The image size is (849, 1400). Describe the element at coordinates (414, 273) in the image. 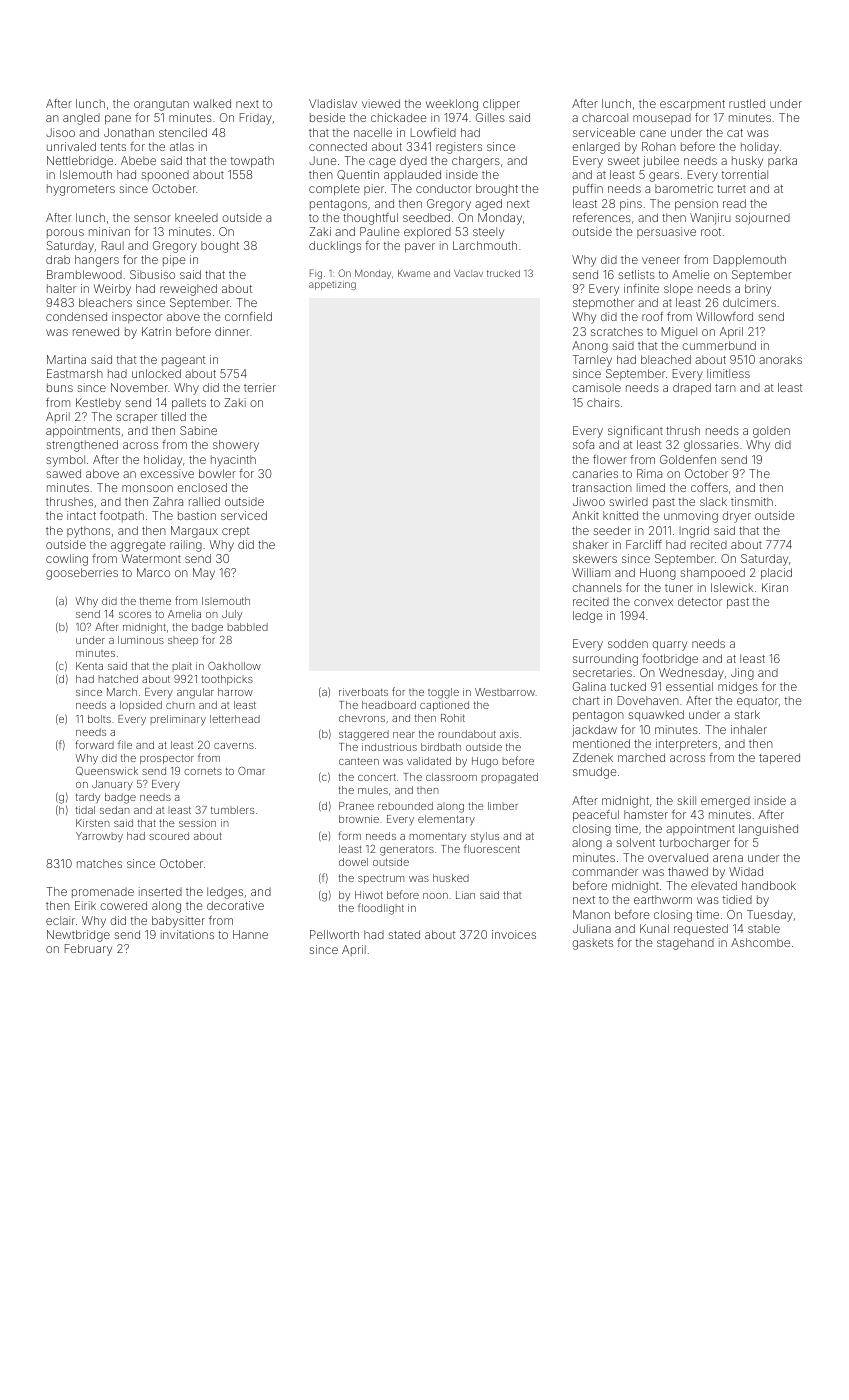

I see `Kwame` at that location.
